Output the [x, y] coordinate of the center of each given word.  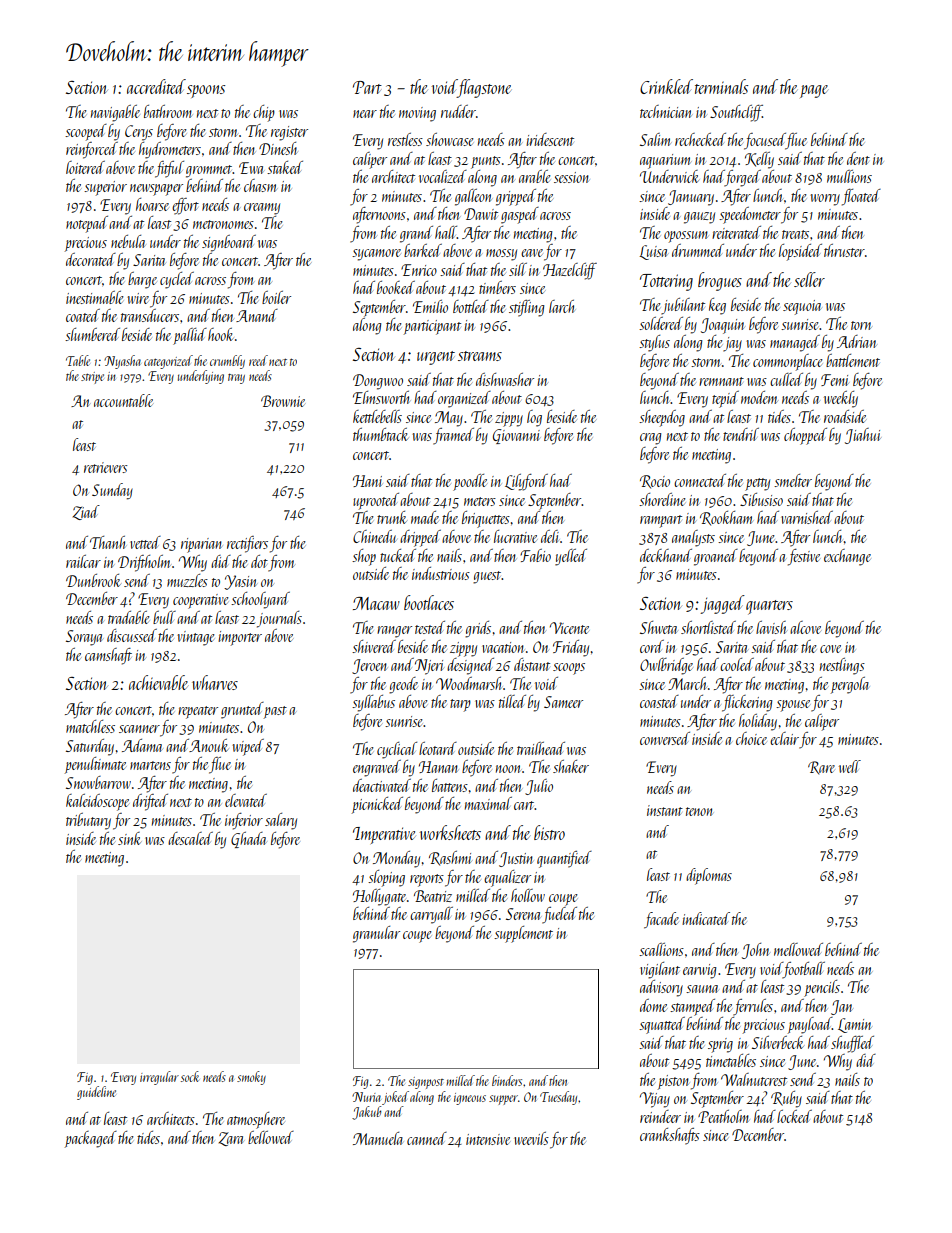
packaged [91, 1139]
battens [450, 785]
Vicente [569, 628]
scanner [139, 729]
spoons [206, 91]
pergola [850, 685]
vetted [145, 542]
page [814, 91]
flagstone [484, 88]
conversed [665, 738]
